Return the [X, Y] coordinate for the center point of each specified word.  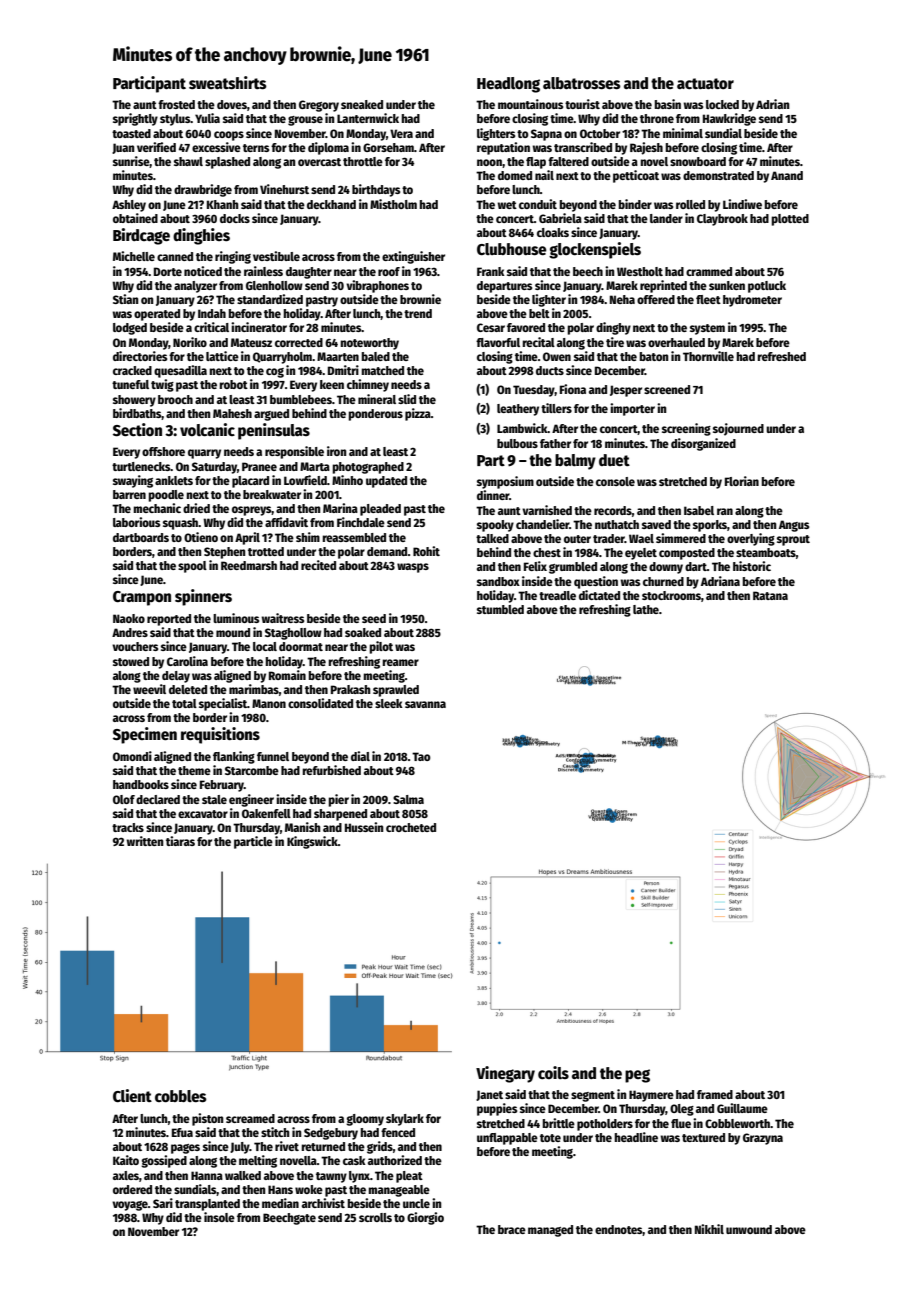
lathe [646, 609]
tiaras [180, 841]
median [280, 1203]
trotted [266, 551]
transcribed [583, 147]
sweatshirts [228, 82]
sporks [710, 526]
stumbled [500, 609]
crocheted [411, 827]
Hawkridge [729, 119]
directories [140, 356]
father [555, 443]
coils [553, 1072]
